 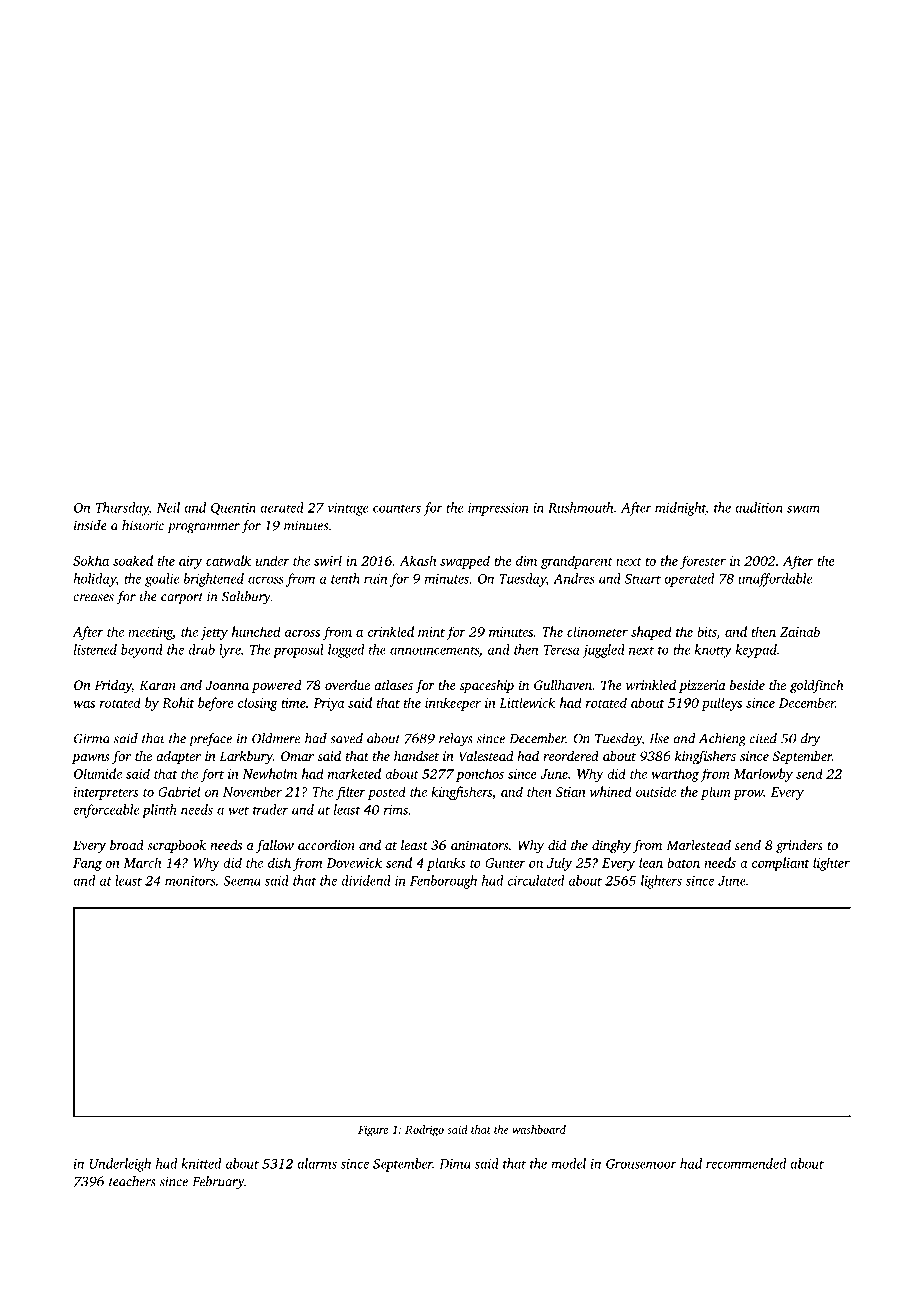 What do you see at coordinates (159, 811) in the screenshot?
I see `plinth` at bounding box center [159, 811].
